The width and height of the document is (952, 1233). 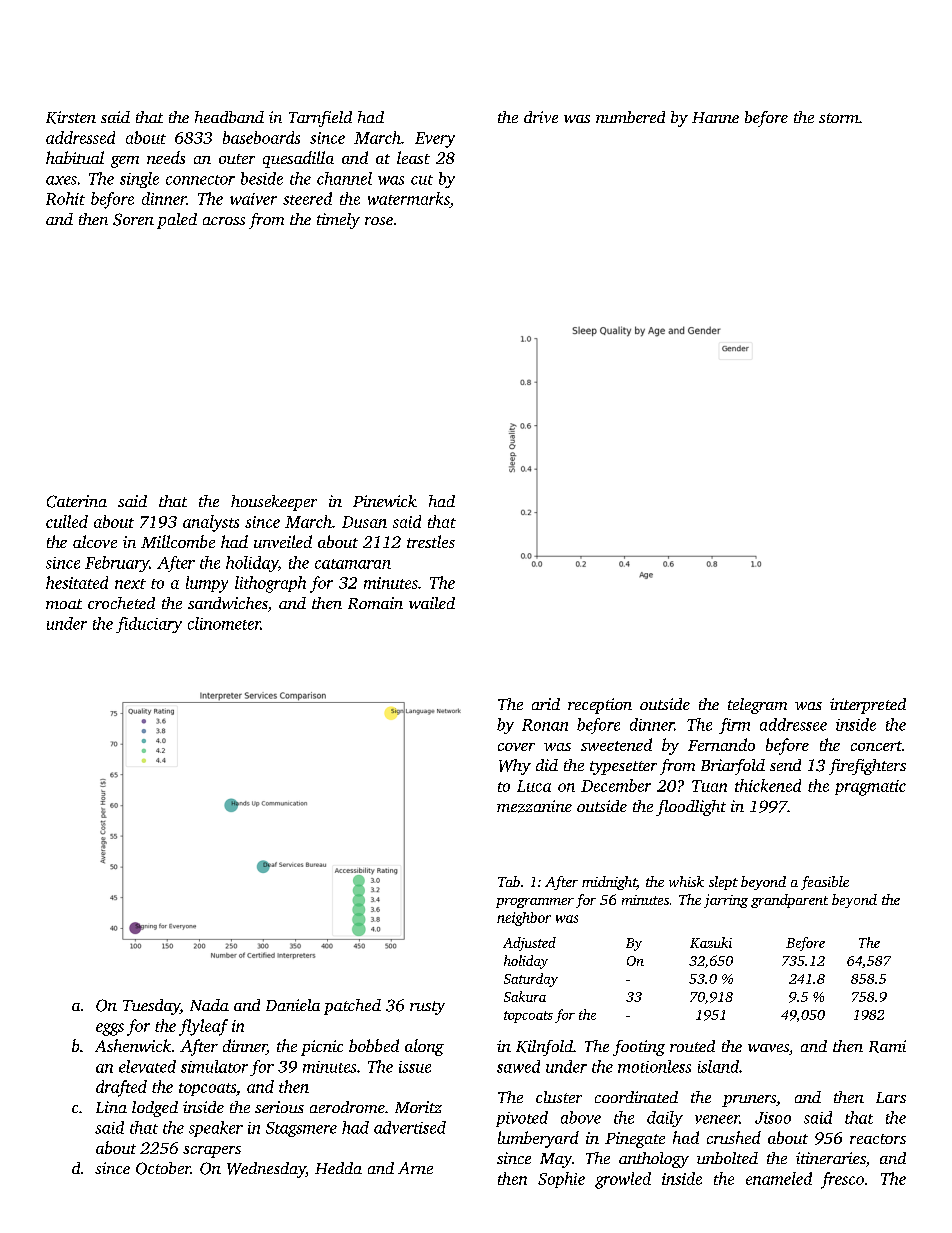 I want to click on Kirsten, so click(x=71, y=117).
